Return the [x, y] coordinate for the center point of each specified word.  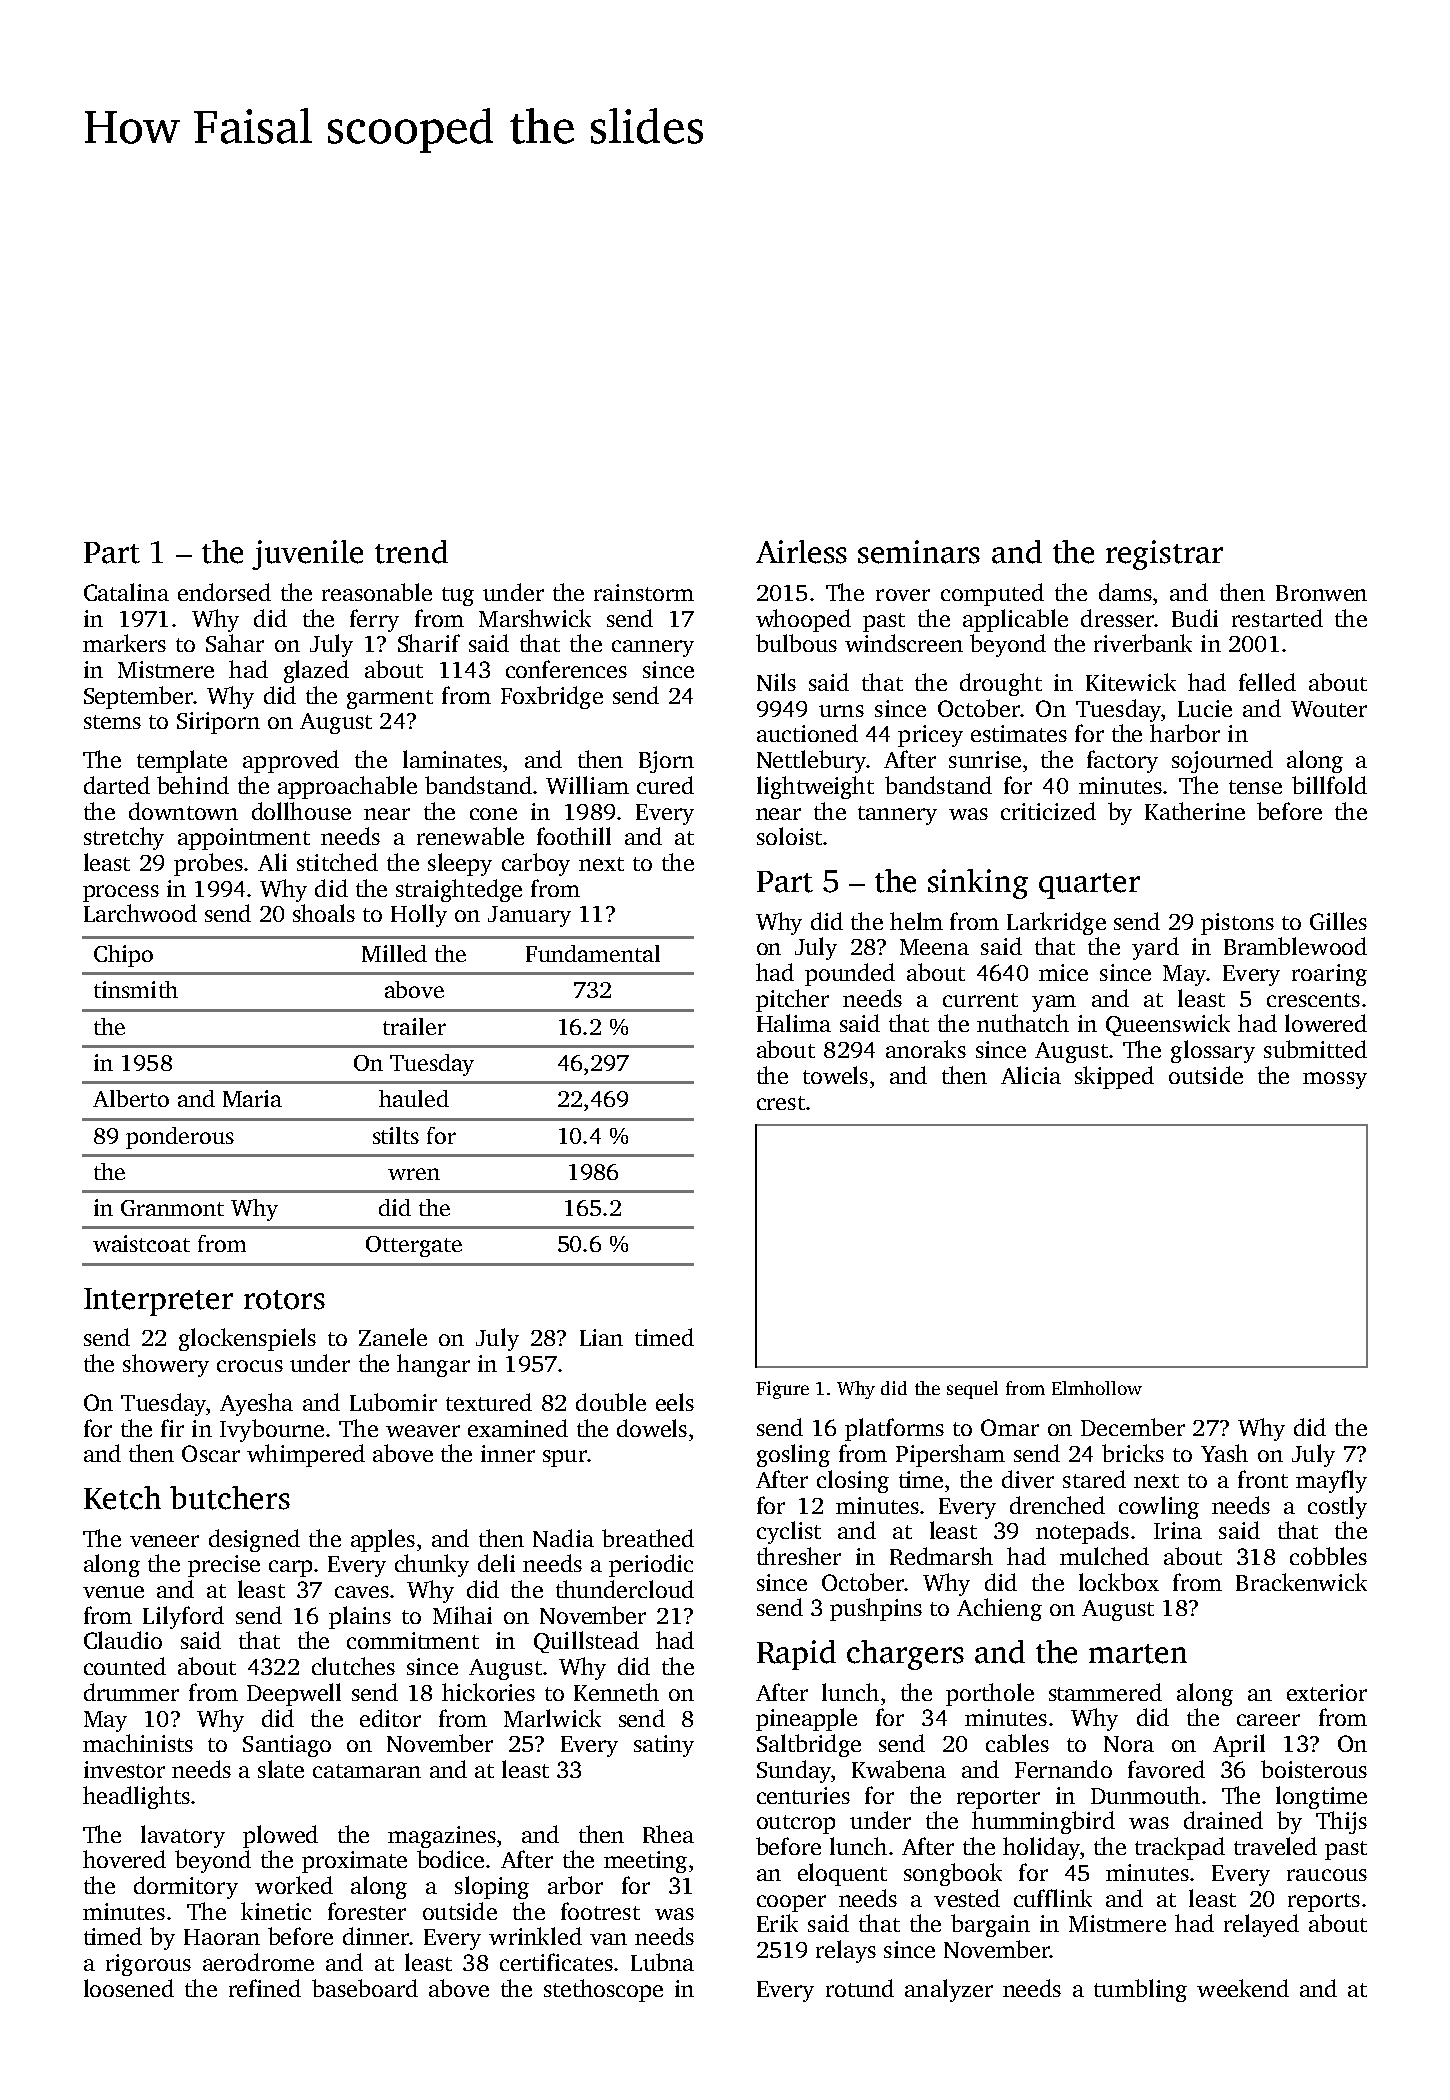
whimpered [306, 1455]
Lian [601, 1337]
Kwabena [899, 1769]
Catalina [126, 592]
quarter [1089, 886]
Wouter [1329, 709]
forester [367, 1911]
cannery [653, 648]
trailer [414, 1026]
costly [1337, 1507]
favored [1166, 1769]
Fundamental [593, 953]
